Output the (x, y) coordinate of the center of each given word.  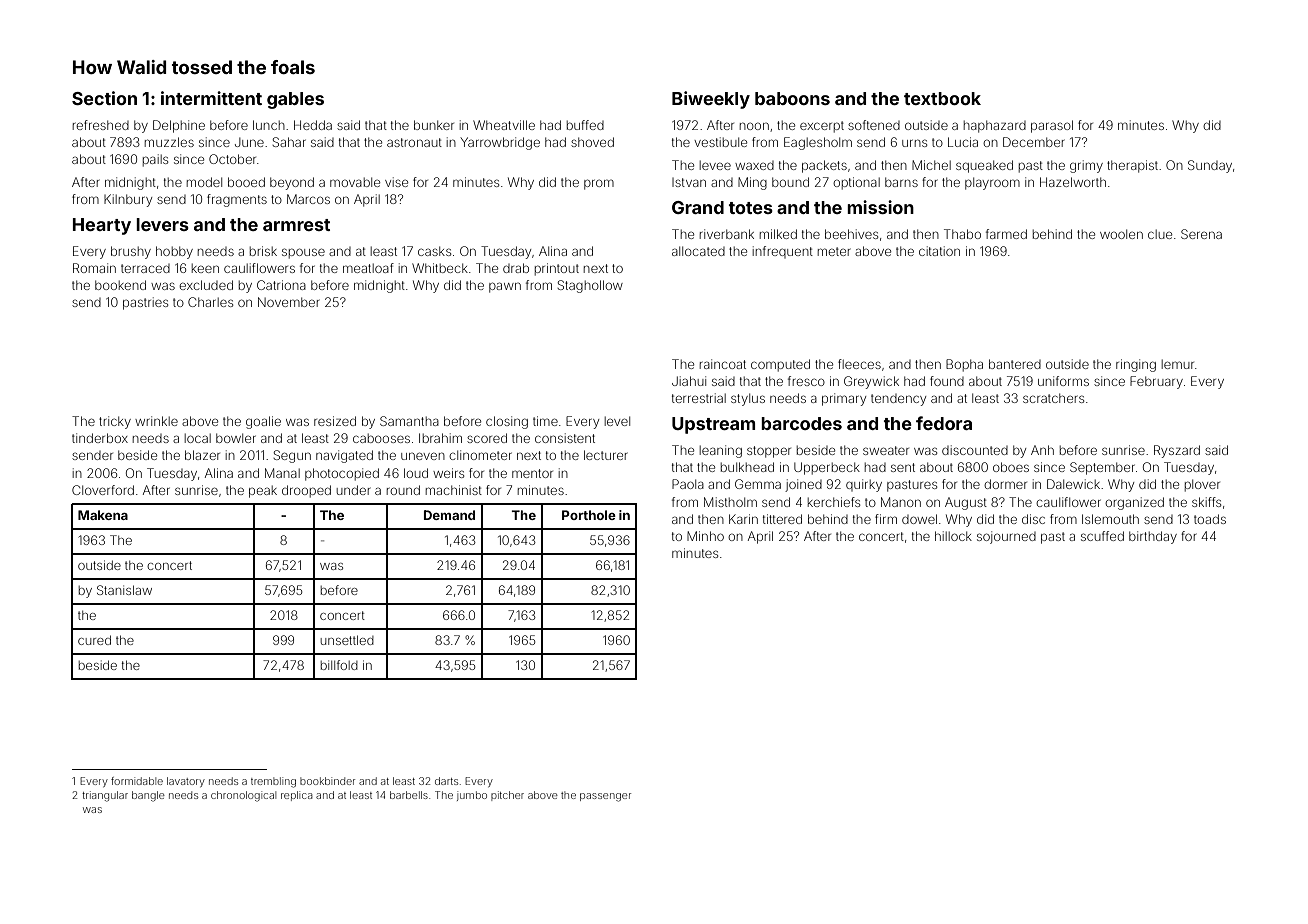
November (289, 302)
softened (874, 125)
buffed (585, 125)
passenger (605, 797)
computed (780, 365)
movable (355, 182)
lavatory (186, 782)
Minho (705, 536)
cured (94, 640)
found (947, 381)
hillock (953, 536)
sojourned (1006, 537)
